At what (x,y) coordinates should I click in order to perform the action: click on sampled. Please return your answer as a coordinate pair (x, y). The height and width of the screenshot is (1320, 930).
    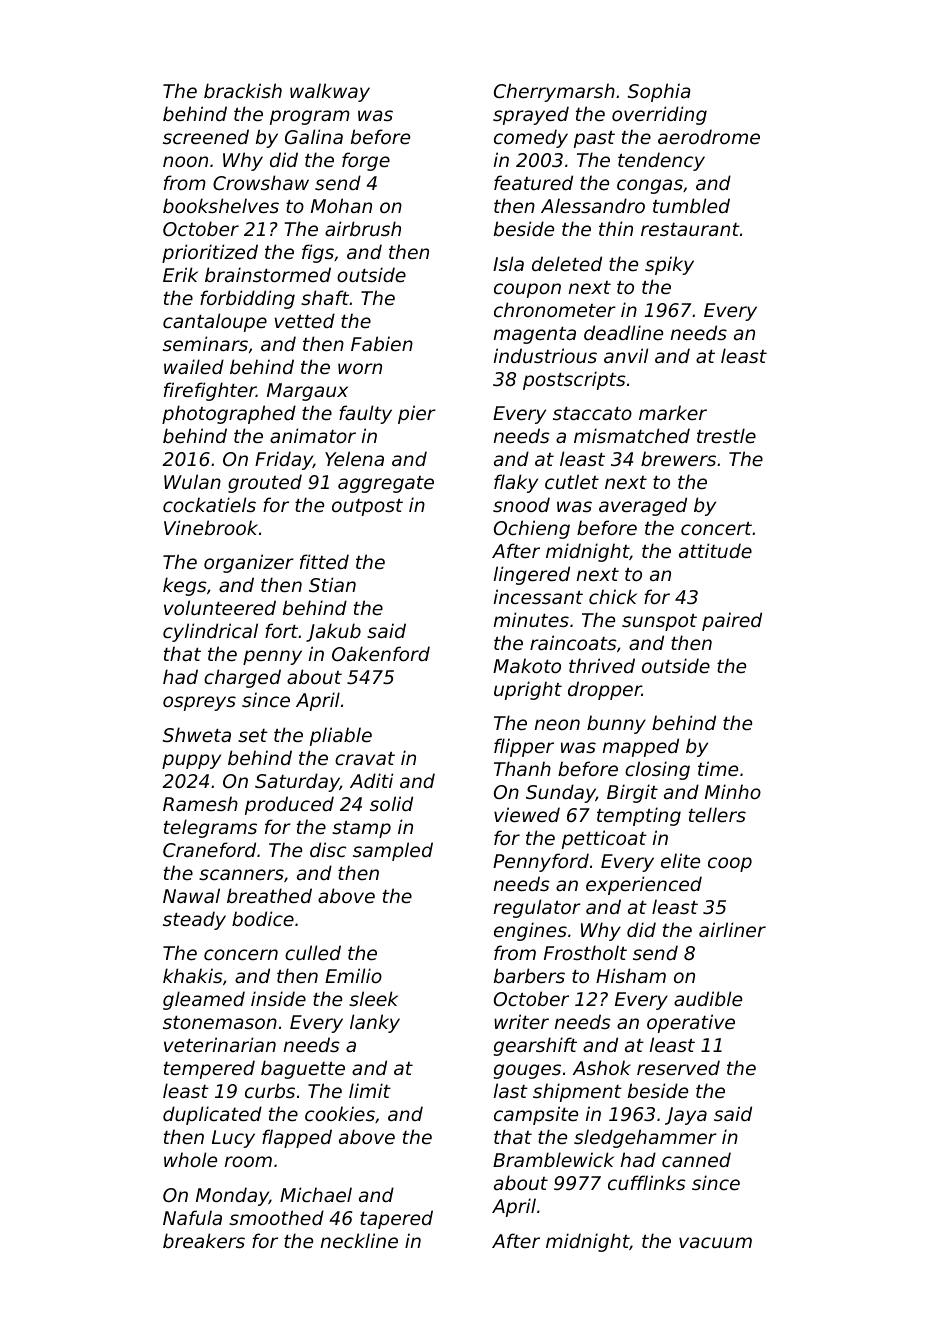
    Looking at the image, I should click on (393, 851).
